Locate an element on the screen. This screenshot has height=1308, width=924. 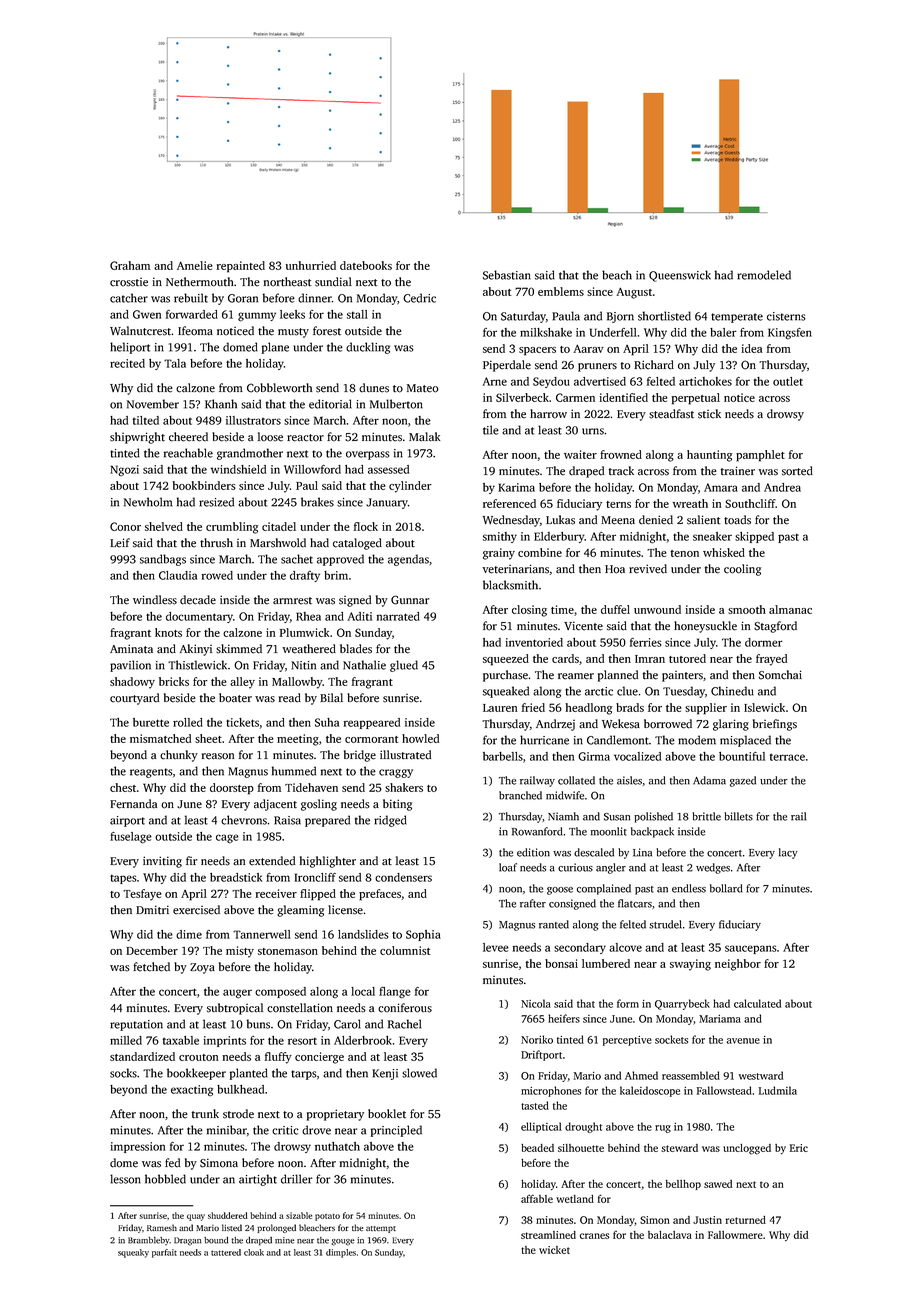
bountiful is located at coordinates (742, 756).
